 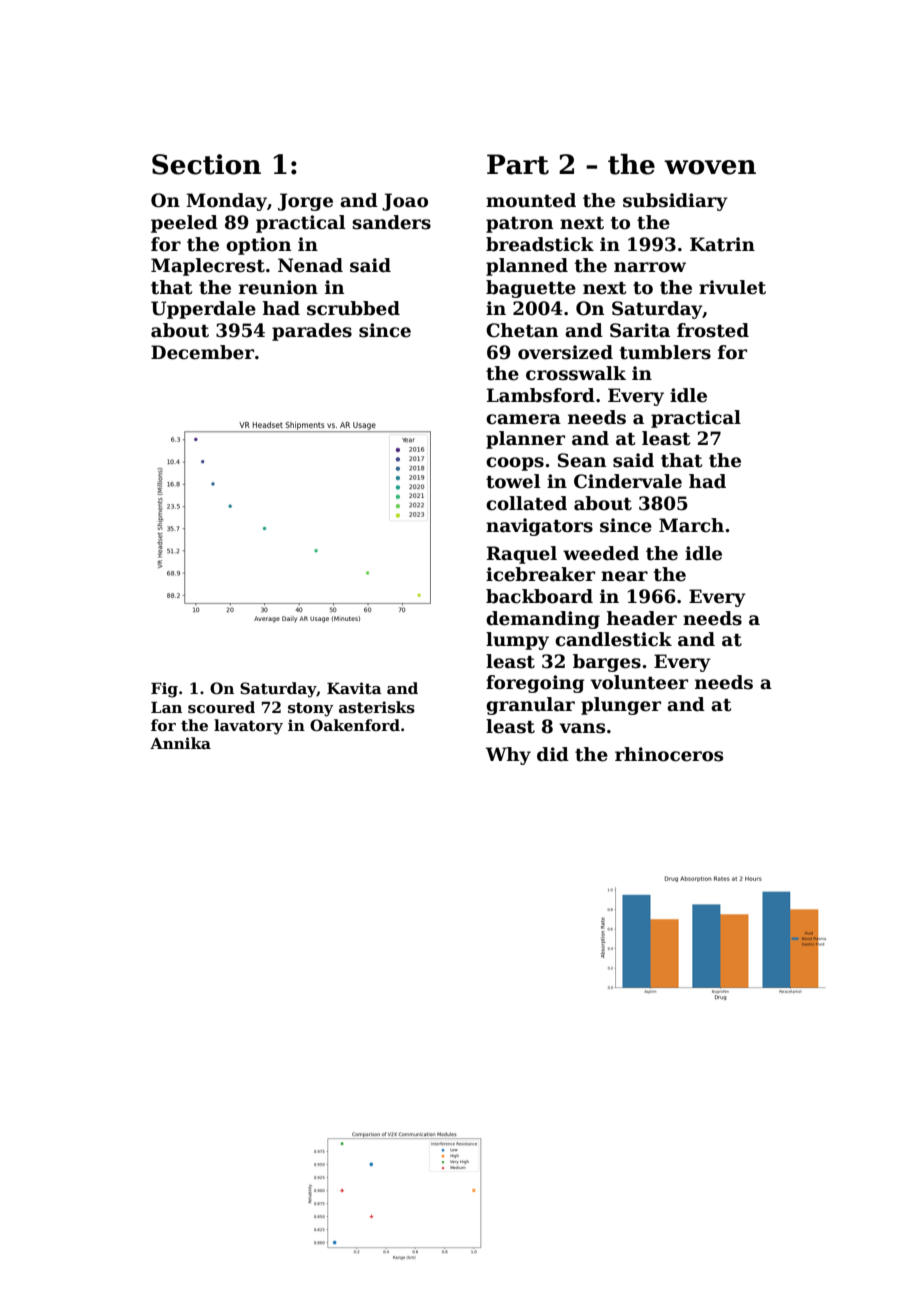 I want to click on Joao, so click(x=405, y=202).
